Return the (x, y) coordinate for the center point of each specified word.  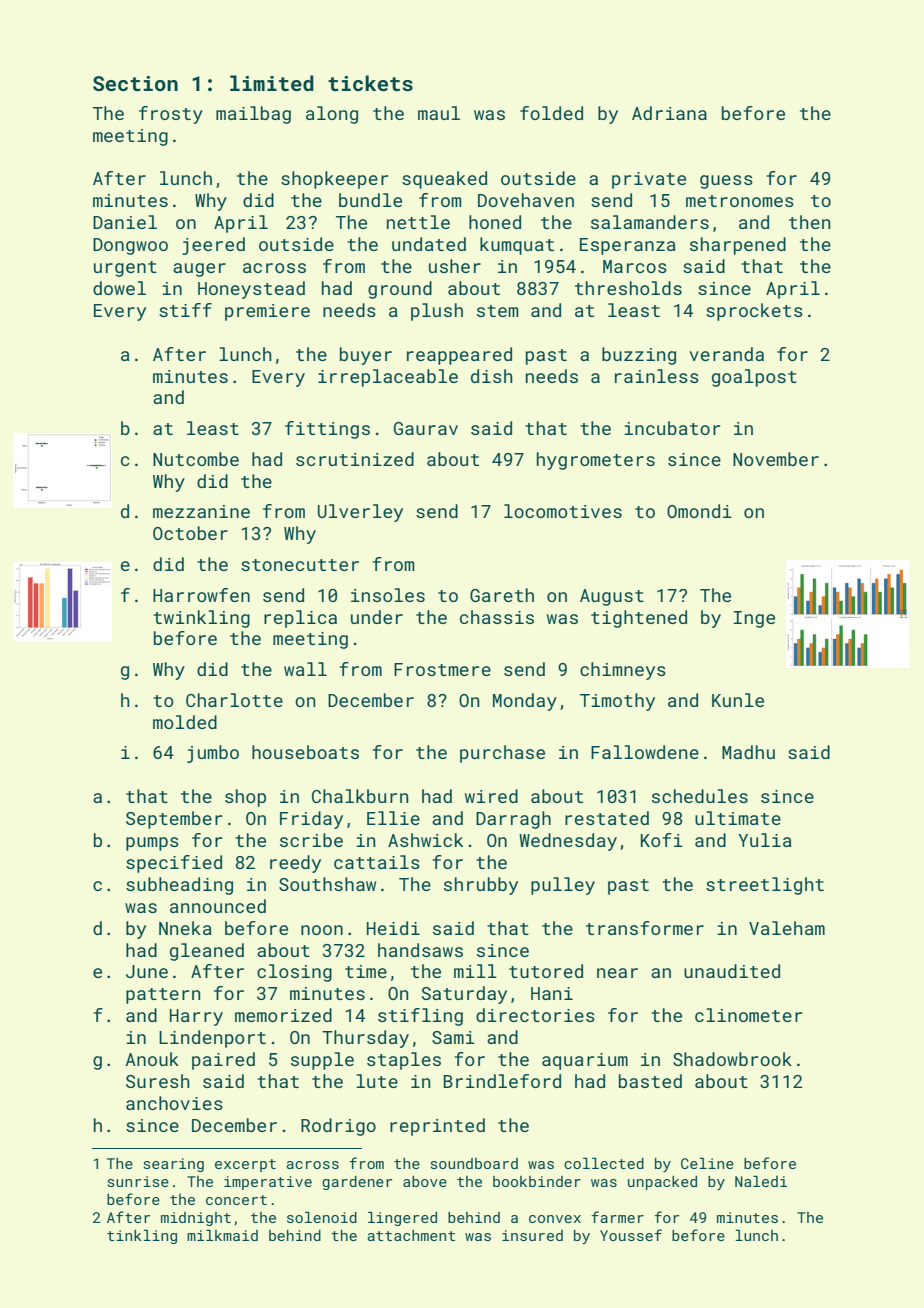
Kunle (738, 700)
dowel (119, 288)
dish (492, 376)
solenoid (322, 1217)
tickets (370, 83)
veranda (726, 354)
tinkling (142, 1237)
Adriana (669, 113)
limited (272, 83)
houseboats (305, 752)
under (377, 617)
